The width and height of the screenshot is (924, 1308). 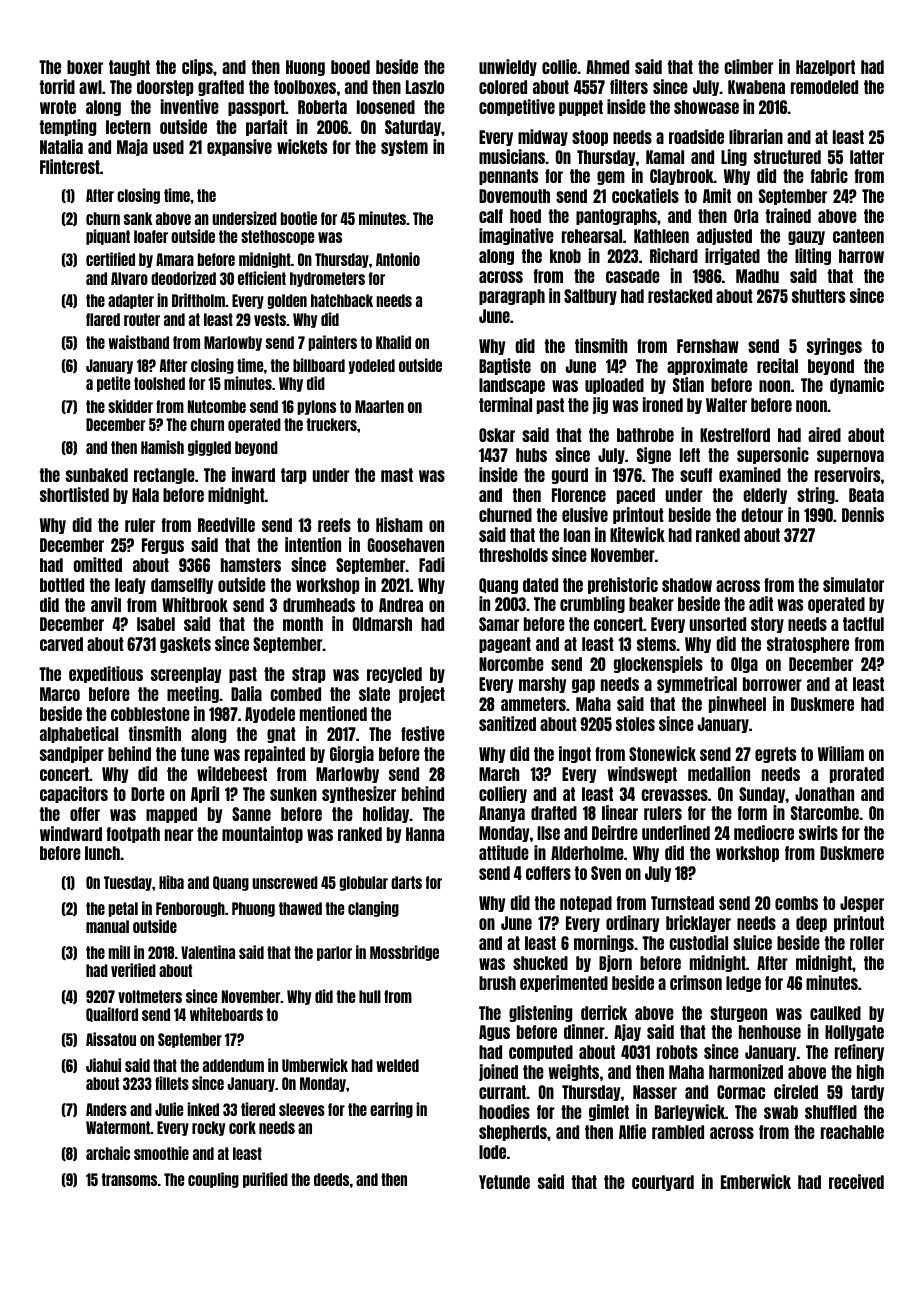 What do you see at coordinates (818, 296) in the screenshot?
I see `shutters` at bounding box center [818, 296].
